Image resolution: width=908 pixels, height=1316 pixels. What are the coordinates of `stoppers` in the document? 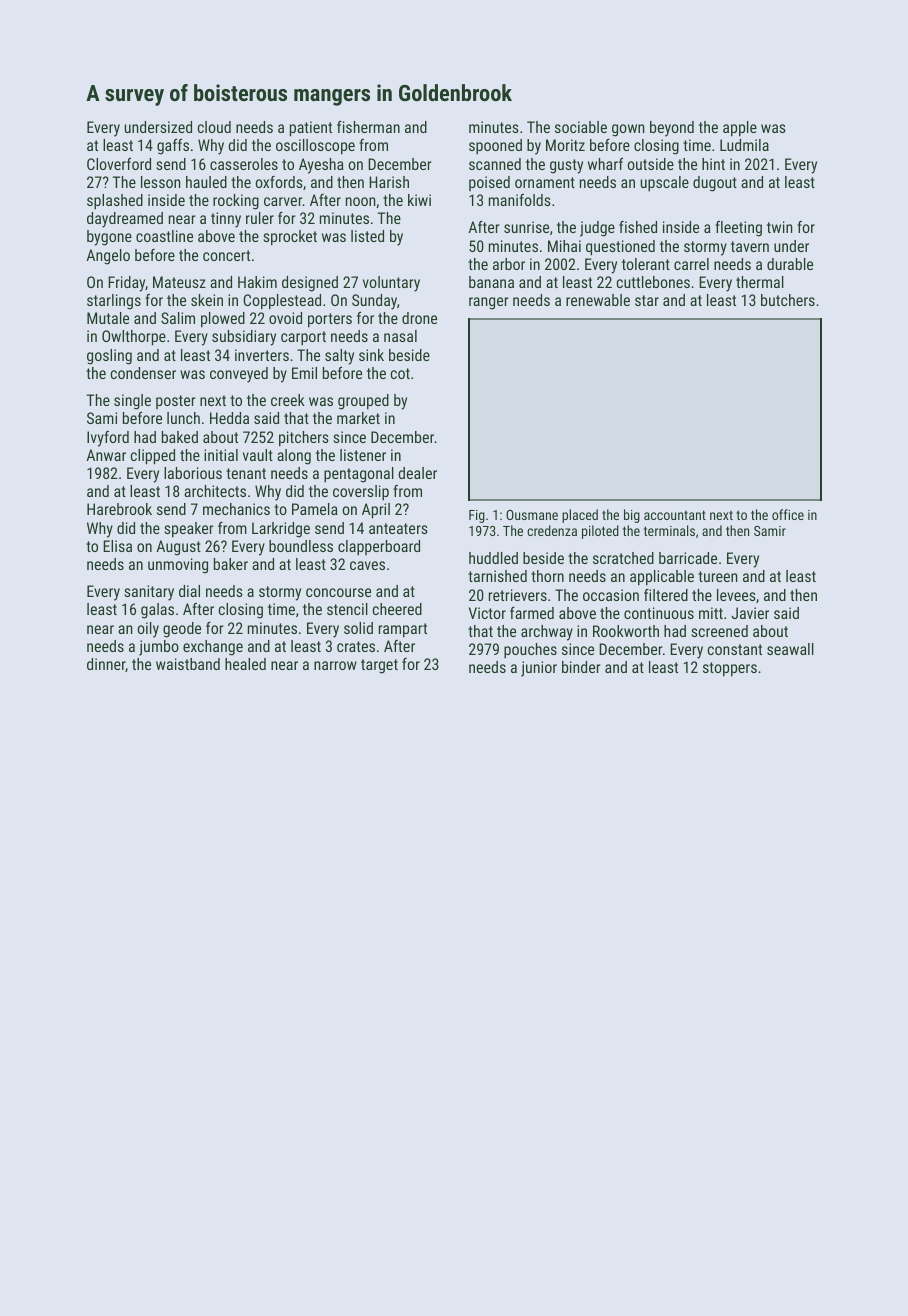 It's located at (730, 669).
